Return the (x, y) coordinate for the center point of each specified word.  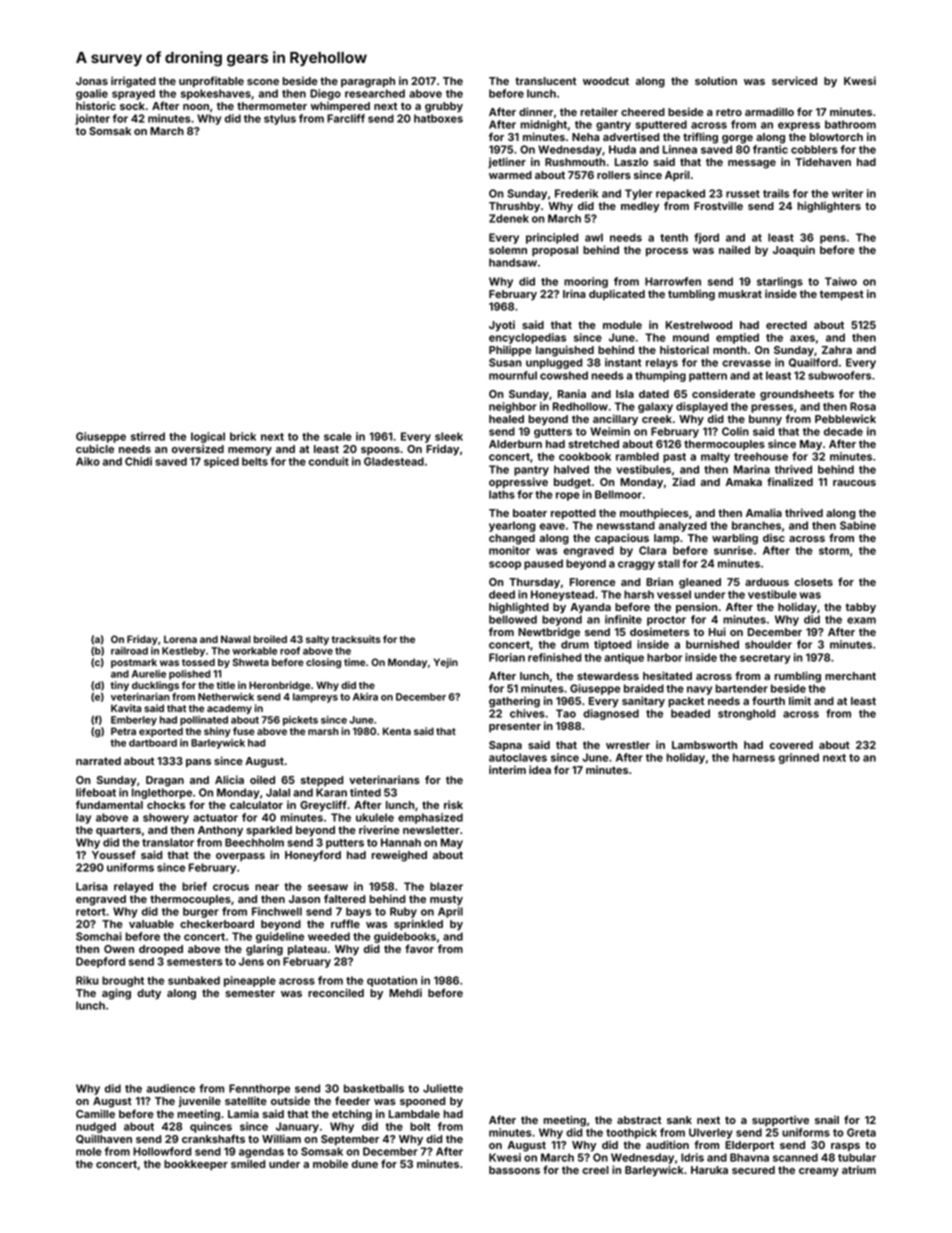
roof (290, 651)
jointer (92, 119)
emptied (737, 338)
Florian (507, 657)
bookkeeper (196, 1165)
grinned (799, 758)
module (622, 325)
